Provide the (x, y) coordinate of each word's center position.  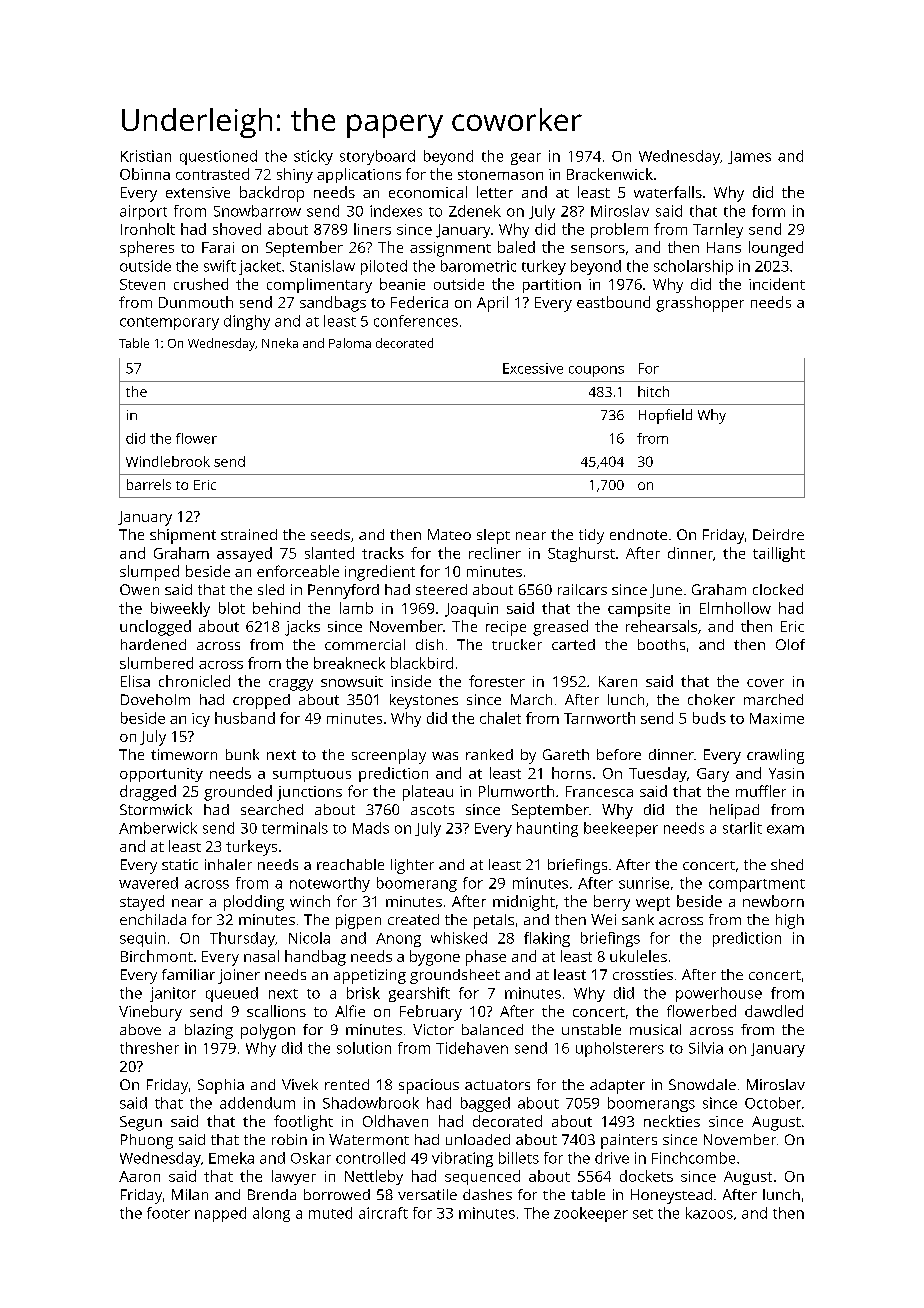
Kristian (146, 156)
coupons (596, 371)
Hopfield (665, 416)
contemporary (169, 323)
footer (168, 1213)
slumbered (156, 663)
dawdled (774, 1011)
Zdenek (475, 211)
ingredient (380, 573)
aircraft (383, 1213)
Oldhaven (395, 1121)
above (140, 1029)
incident (777, 284)
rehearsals (661, 626)
